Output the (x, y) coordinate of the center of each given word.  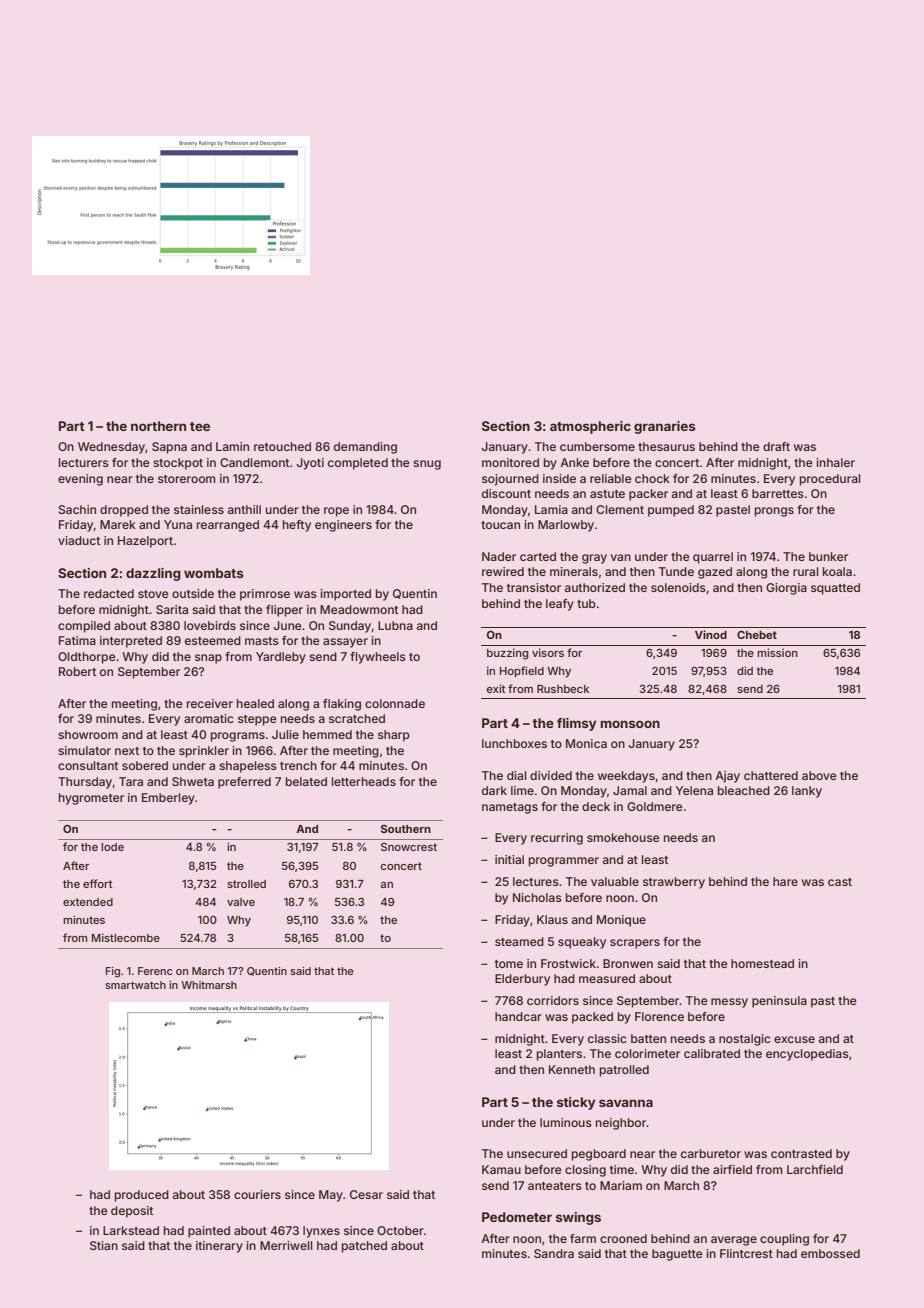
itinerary (219, 1247)
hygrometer (91, 799)
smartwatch (135, 985)
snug (427, 465)
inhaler (835, 462)
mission (777, 652)
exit (496, 688)
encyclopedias (807, 1055)
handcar (518, 1016)
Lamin (232, 446)
